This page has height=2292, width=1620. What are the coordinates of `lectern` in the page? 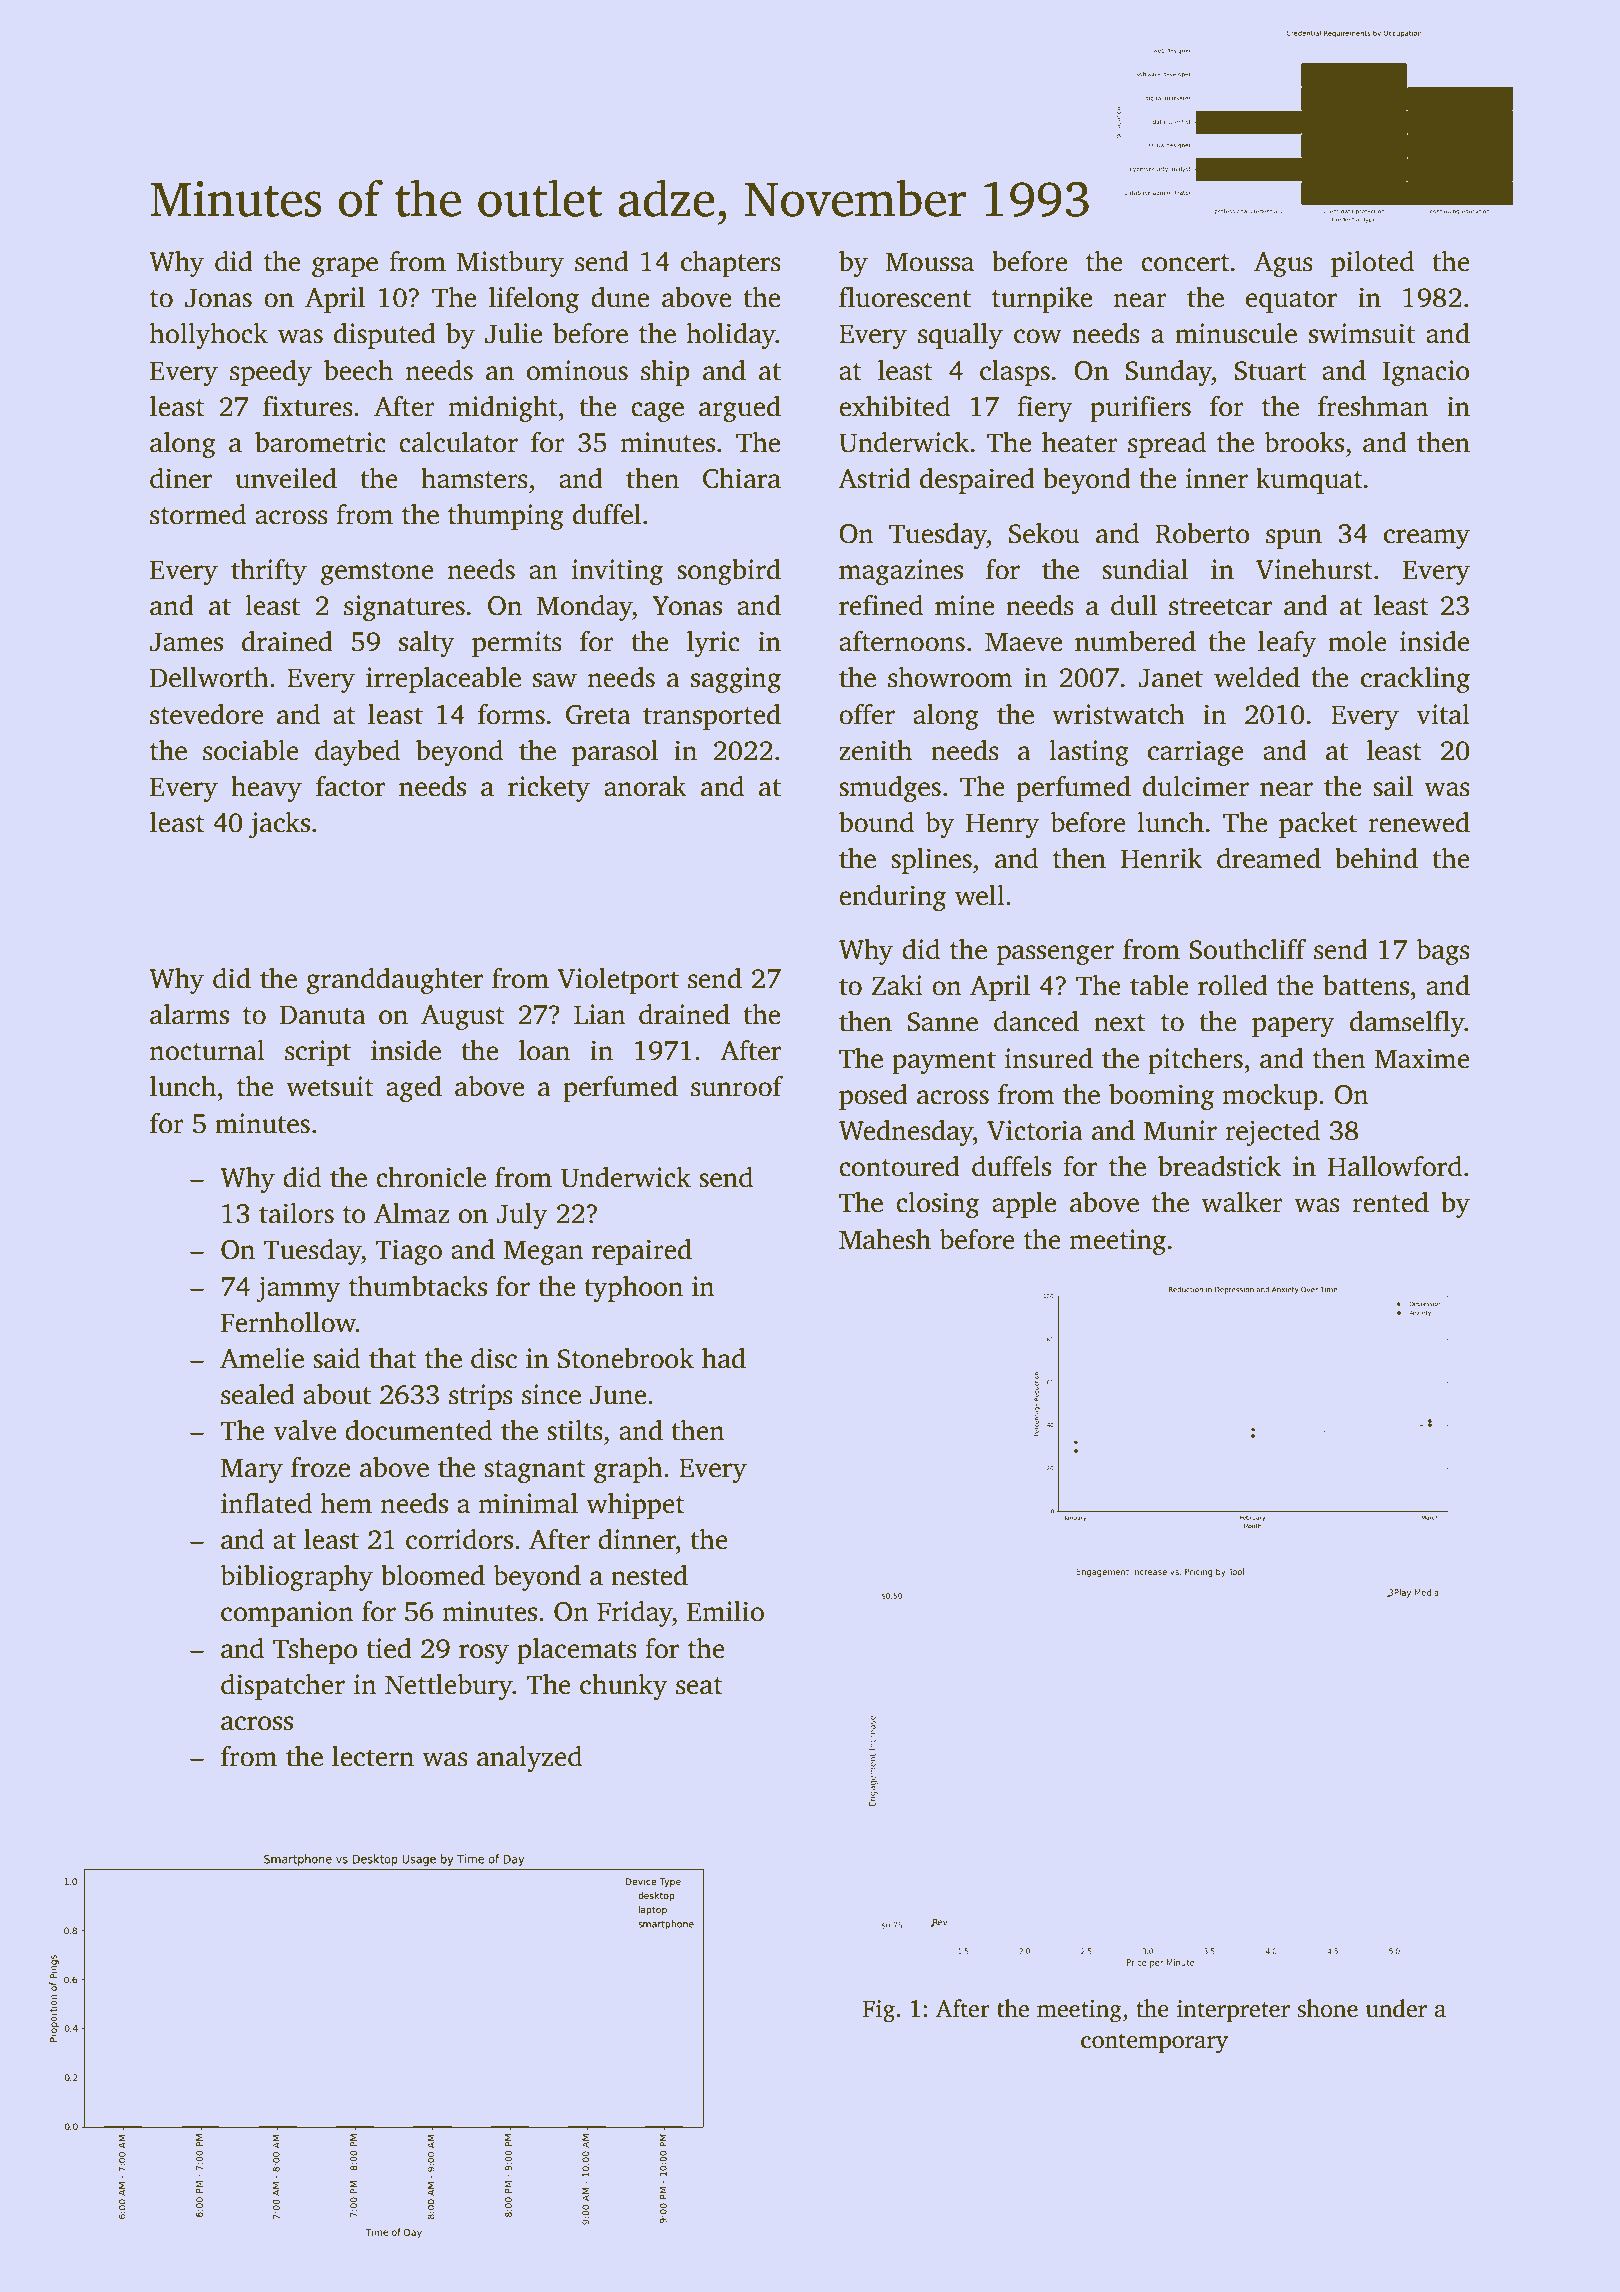 It's located at (373, 1756).
